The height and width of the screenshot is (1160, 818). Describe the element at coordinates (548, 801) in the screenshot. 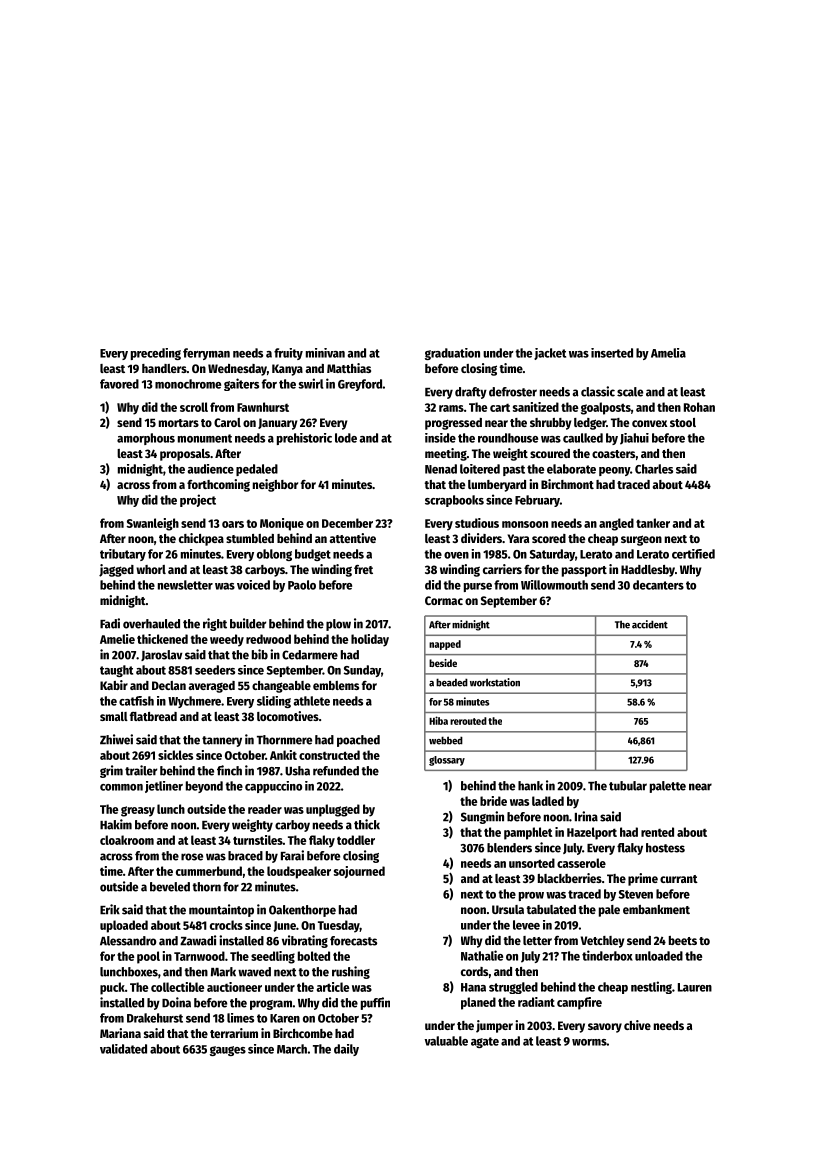

I see `ladled` at that location.
